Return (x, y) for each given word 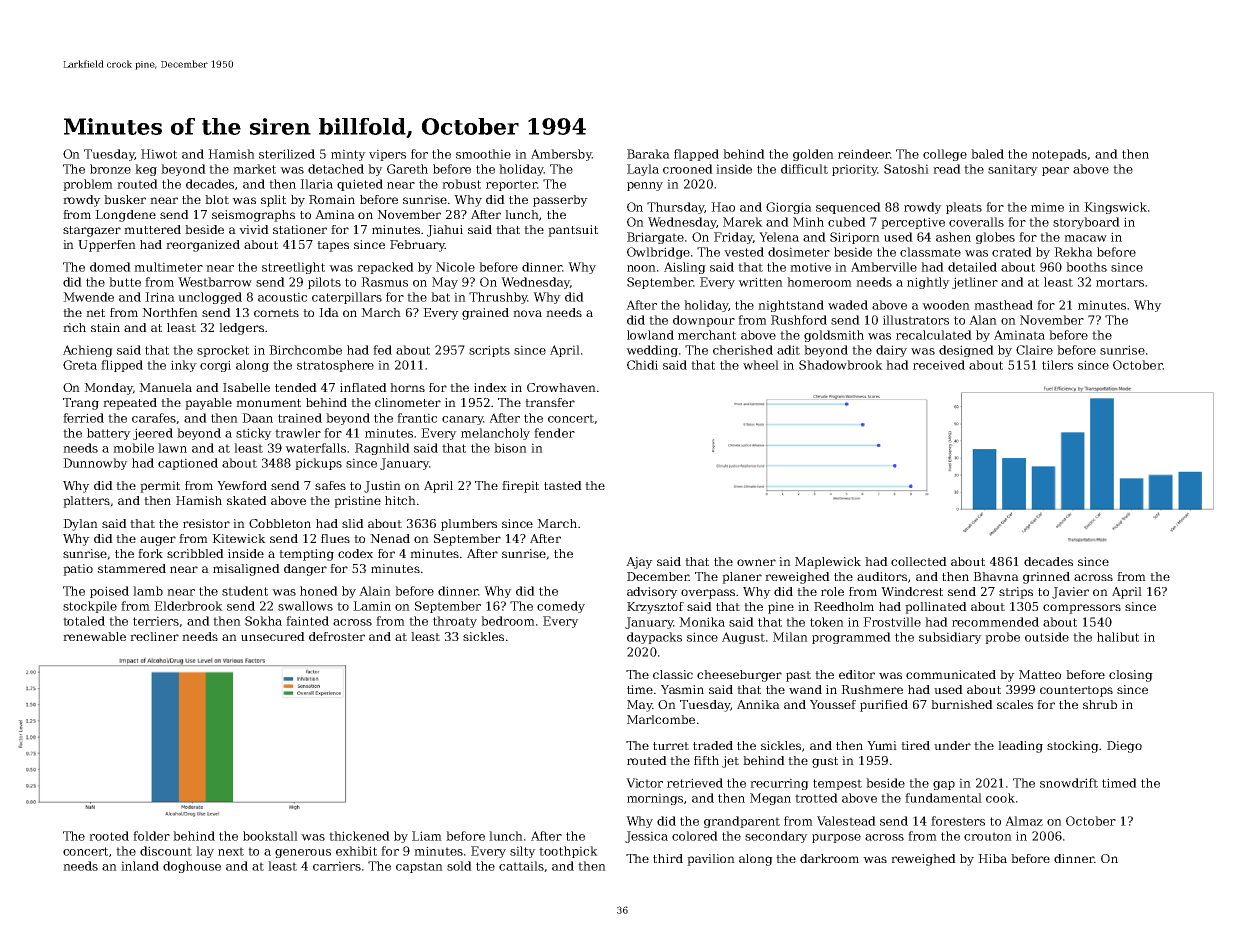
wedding (652, 351)
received (939, 365)
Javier (1070, 593)
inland (140, 866)
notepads (1060, 155)
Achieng (88, 351)
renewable (94, 636)
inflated (363, 387)
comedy (561, 607)
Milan (790, 637)
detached (336, 169)
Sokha (263, 621)
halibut (1118, 637)
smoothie (483, 154)
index (490, 387)
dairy (891, 351)
